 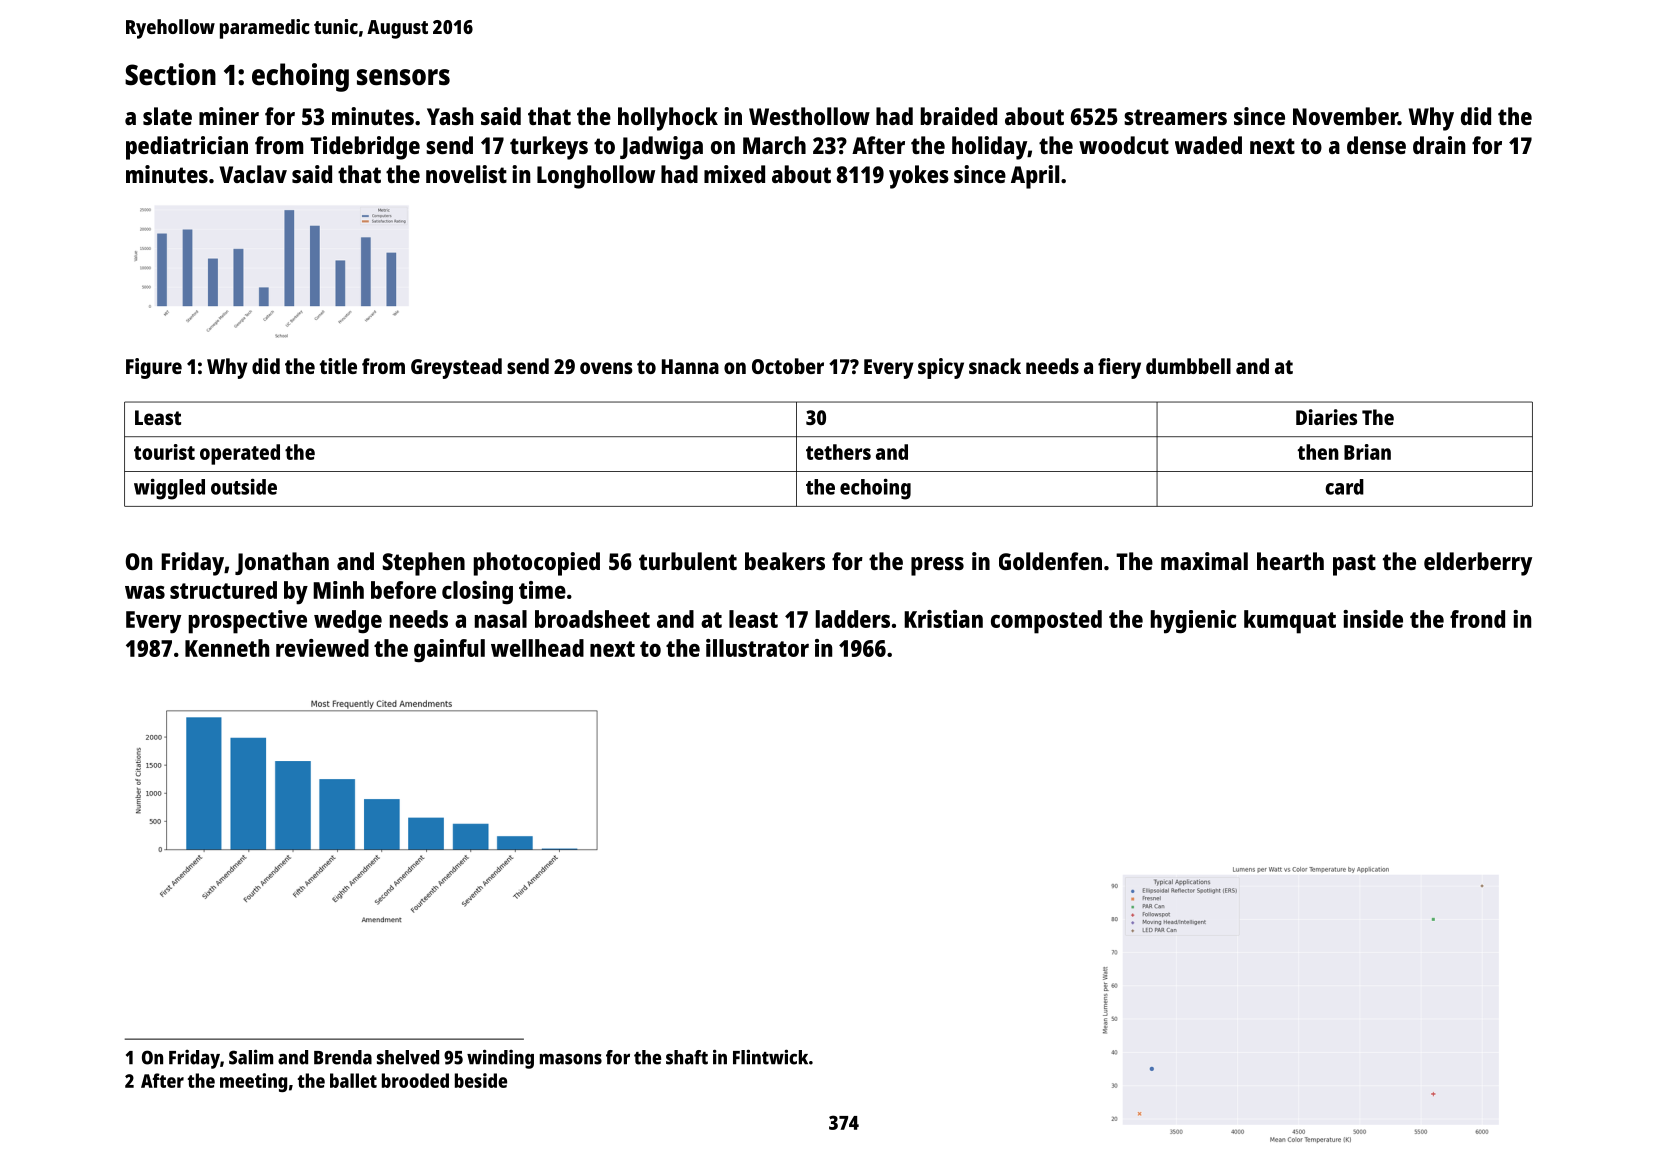 What do you see at coordinates (1290, 622) in the screenshot?
I see `kumquat` at bounding box center [1290, 622].
